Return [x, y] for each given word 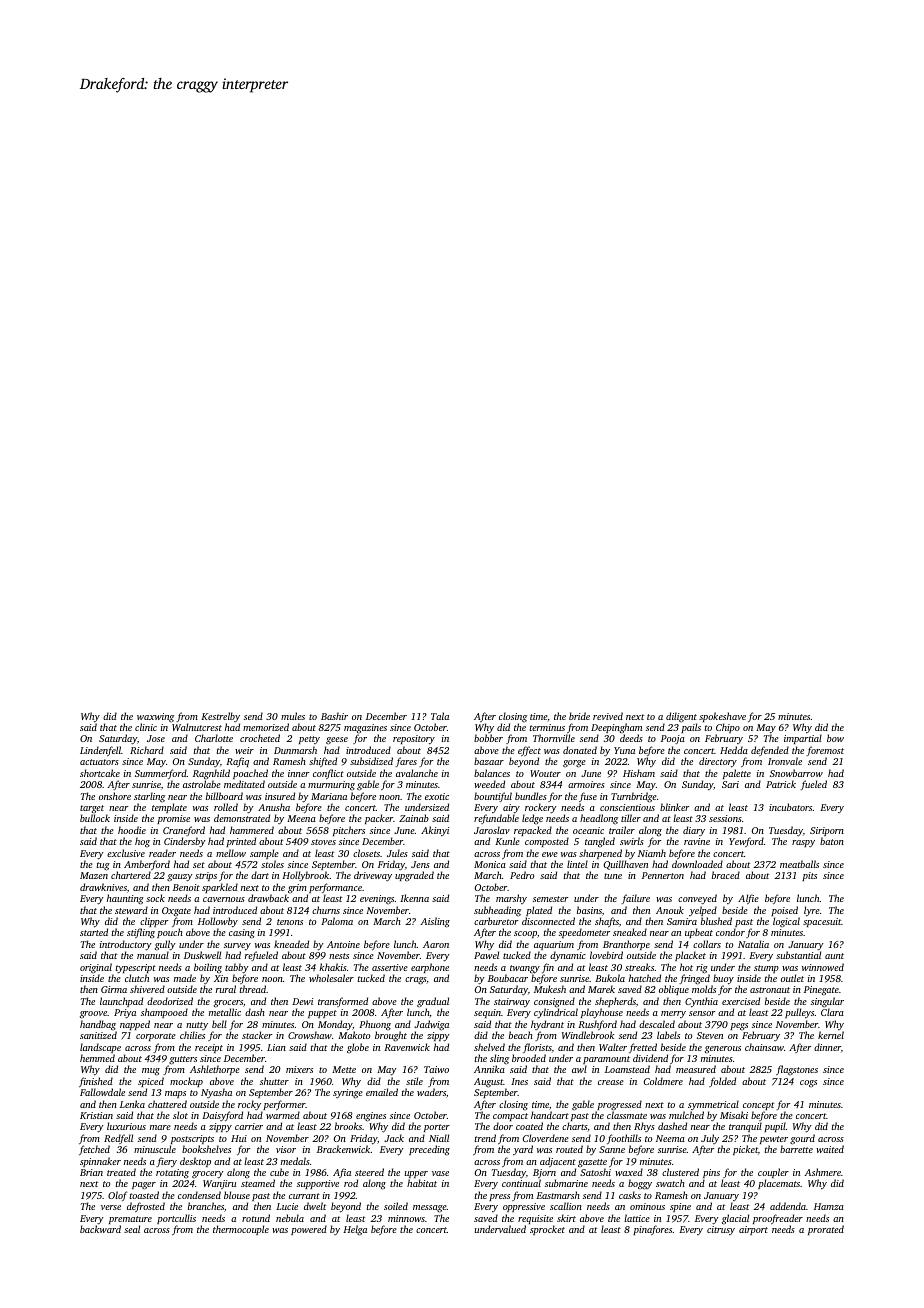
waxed [629, 1172]
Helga [355, 1230]
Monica [490, 864]
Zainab [414, 818]
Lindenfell [100, 751]
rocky [249, 1105]
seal [132, 1229]
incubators [790, 807]
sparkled [220, 888]
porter [437, 1128]
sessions [725, 818]
